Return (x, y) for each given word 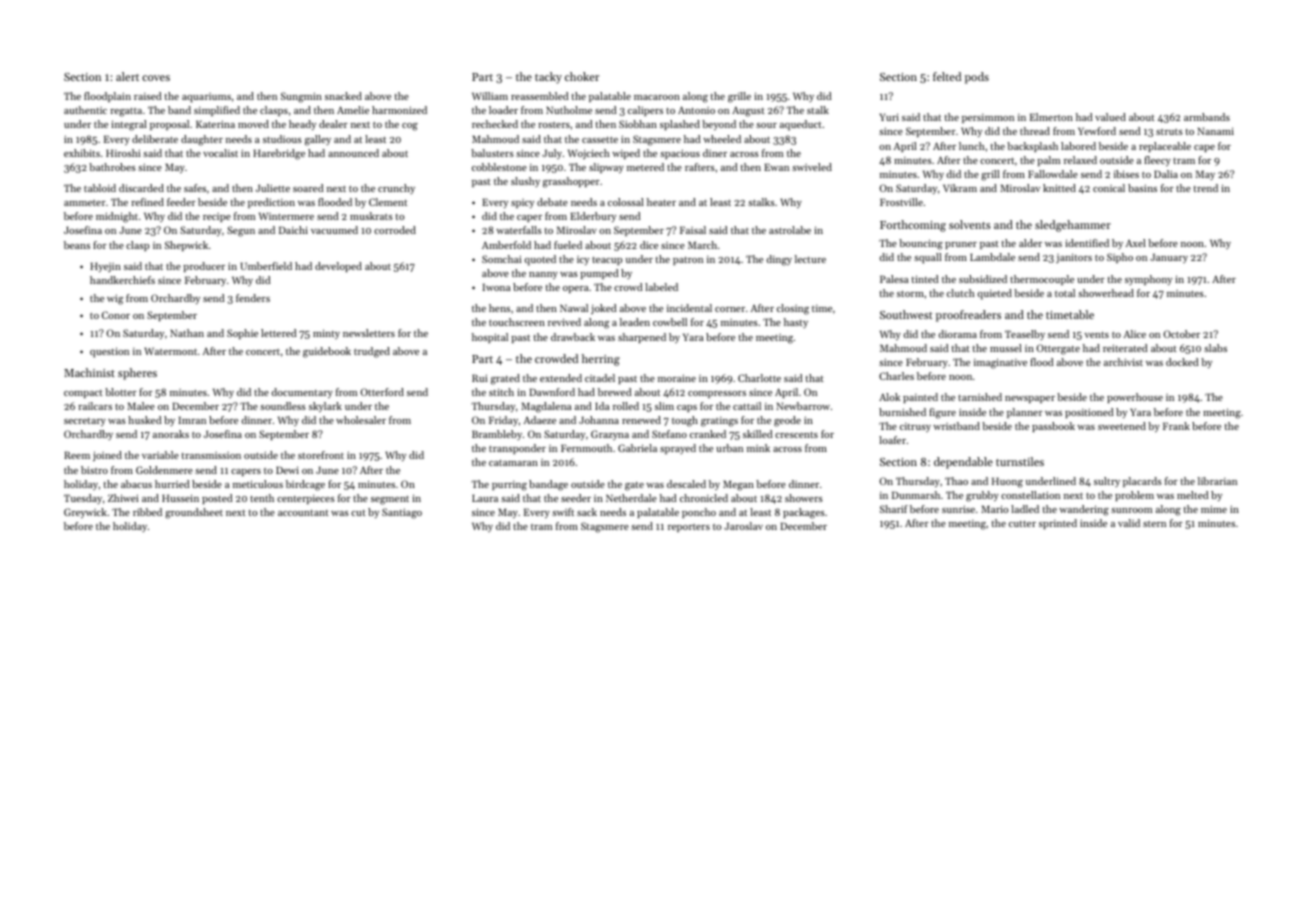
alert (127, 76)
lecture (810, 259)
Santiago (402, 513)
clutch (961, 293)
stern (1154, 524)
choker (582, 76)
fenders (253, 298)
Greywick (85, 513)
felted (947, 76)
